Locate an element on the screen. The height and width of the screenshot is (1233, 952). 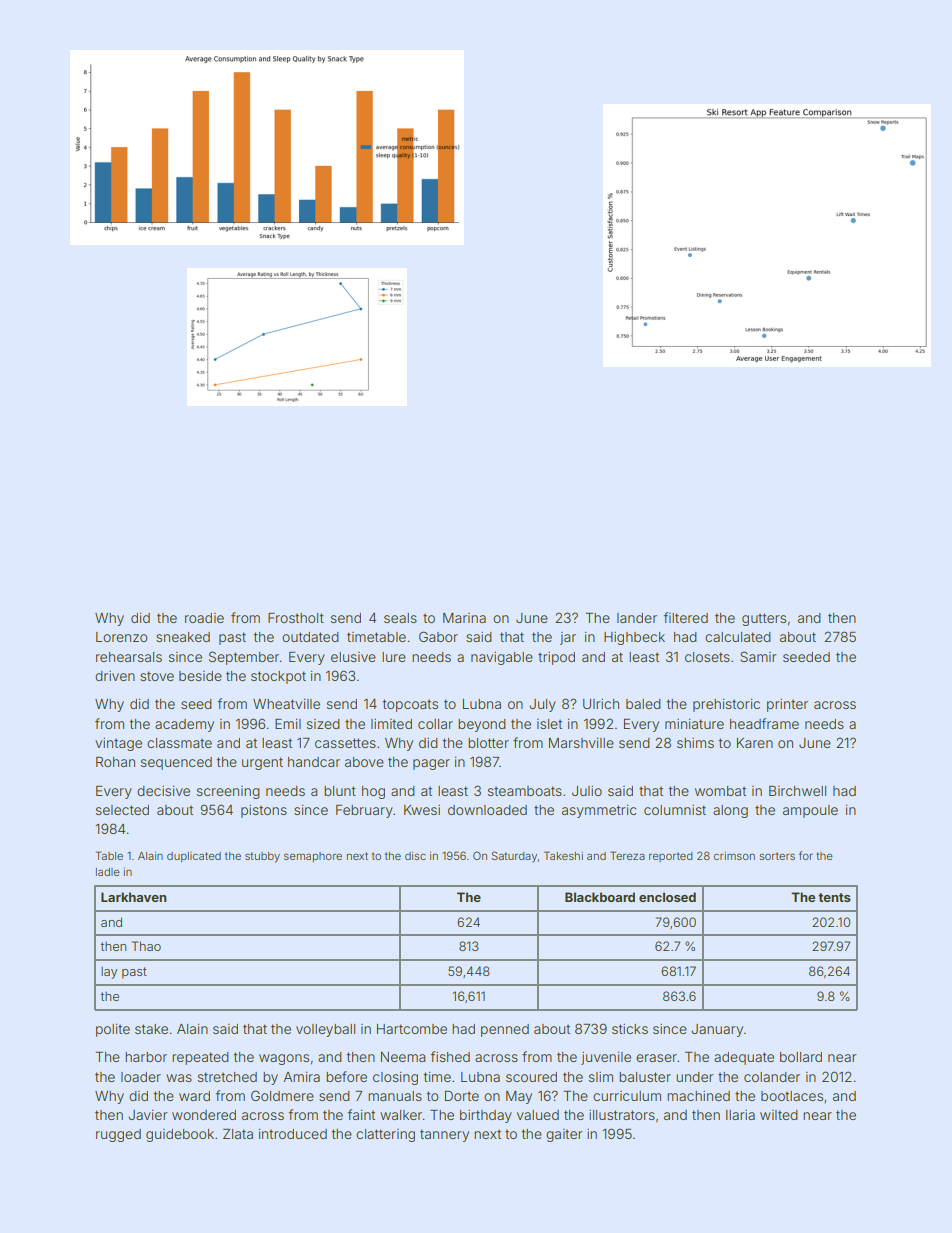
stake is located at coordinates (151, 1029).
